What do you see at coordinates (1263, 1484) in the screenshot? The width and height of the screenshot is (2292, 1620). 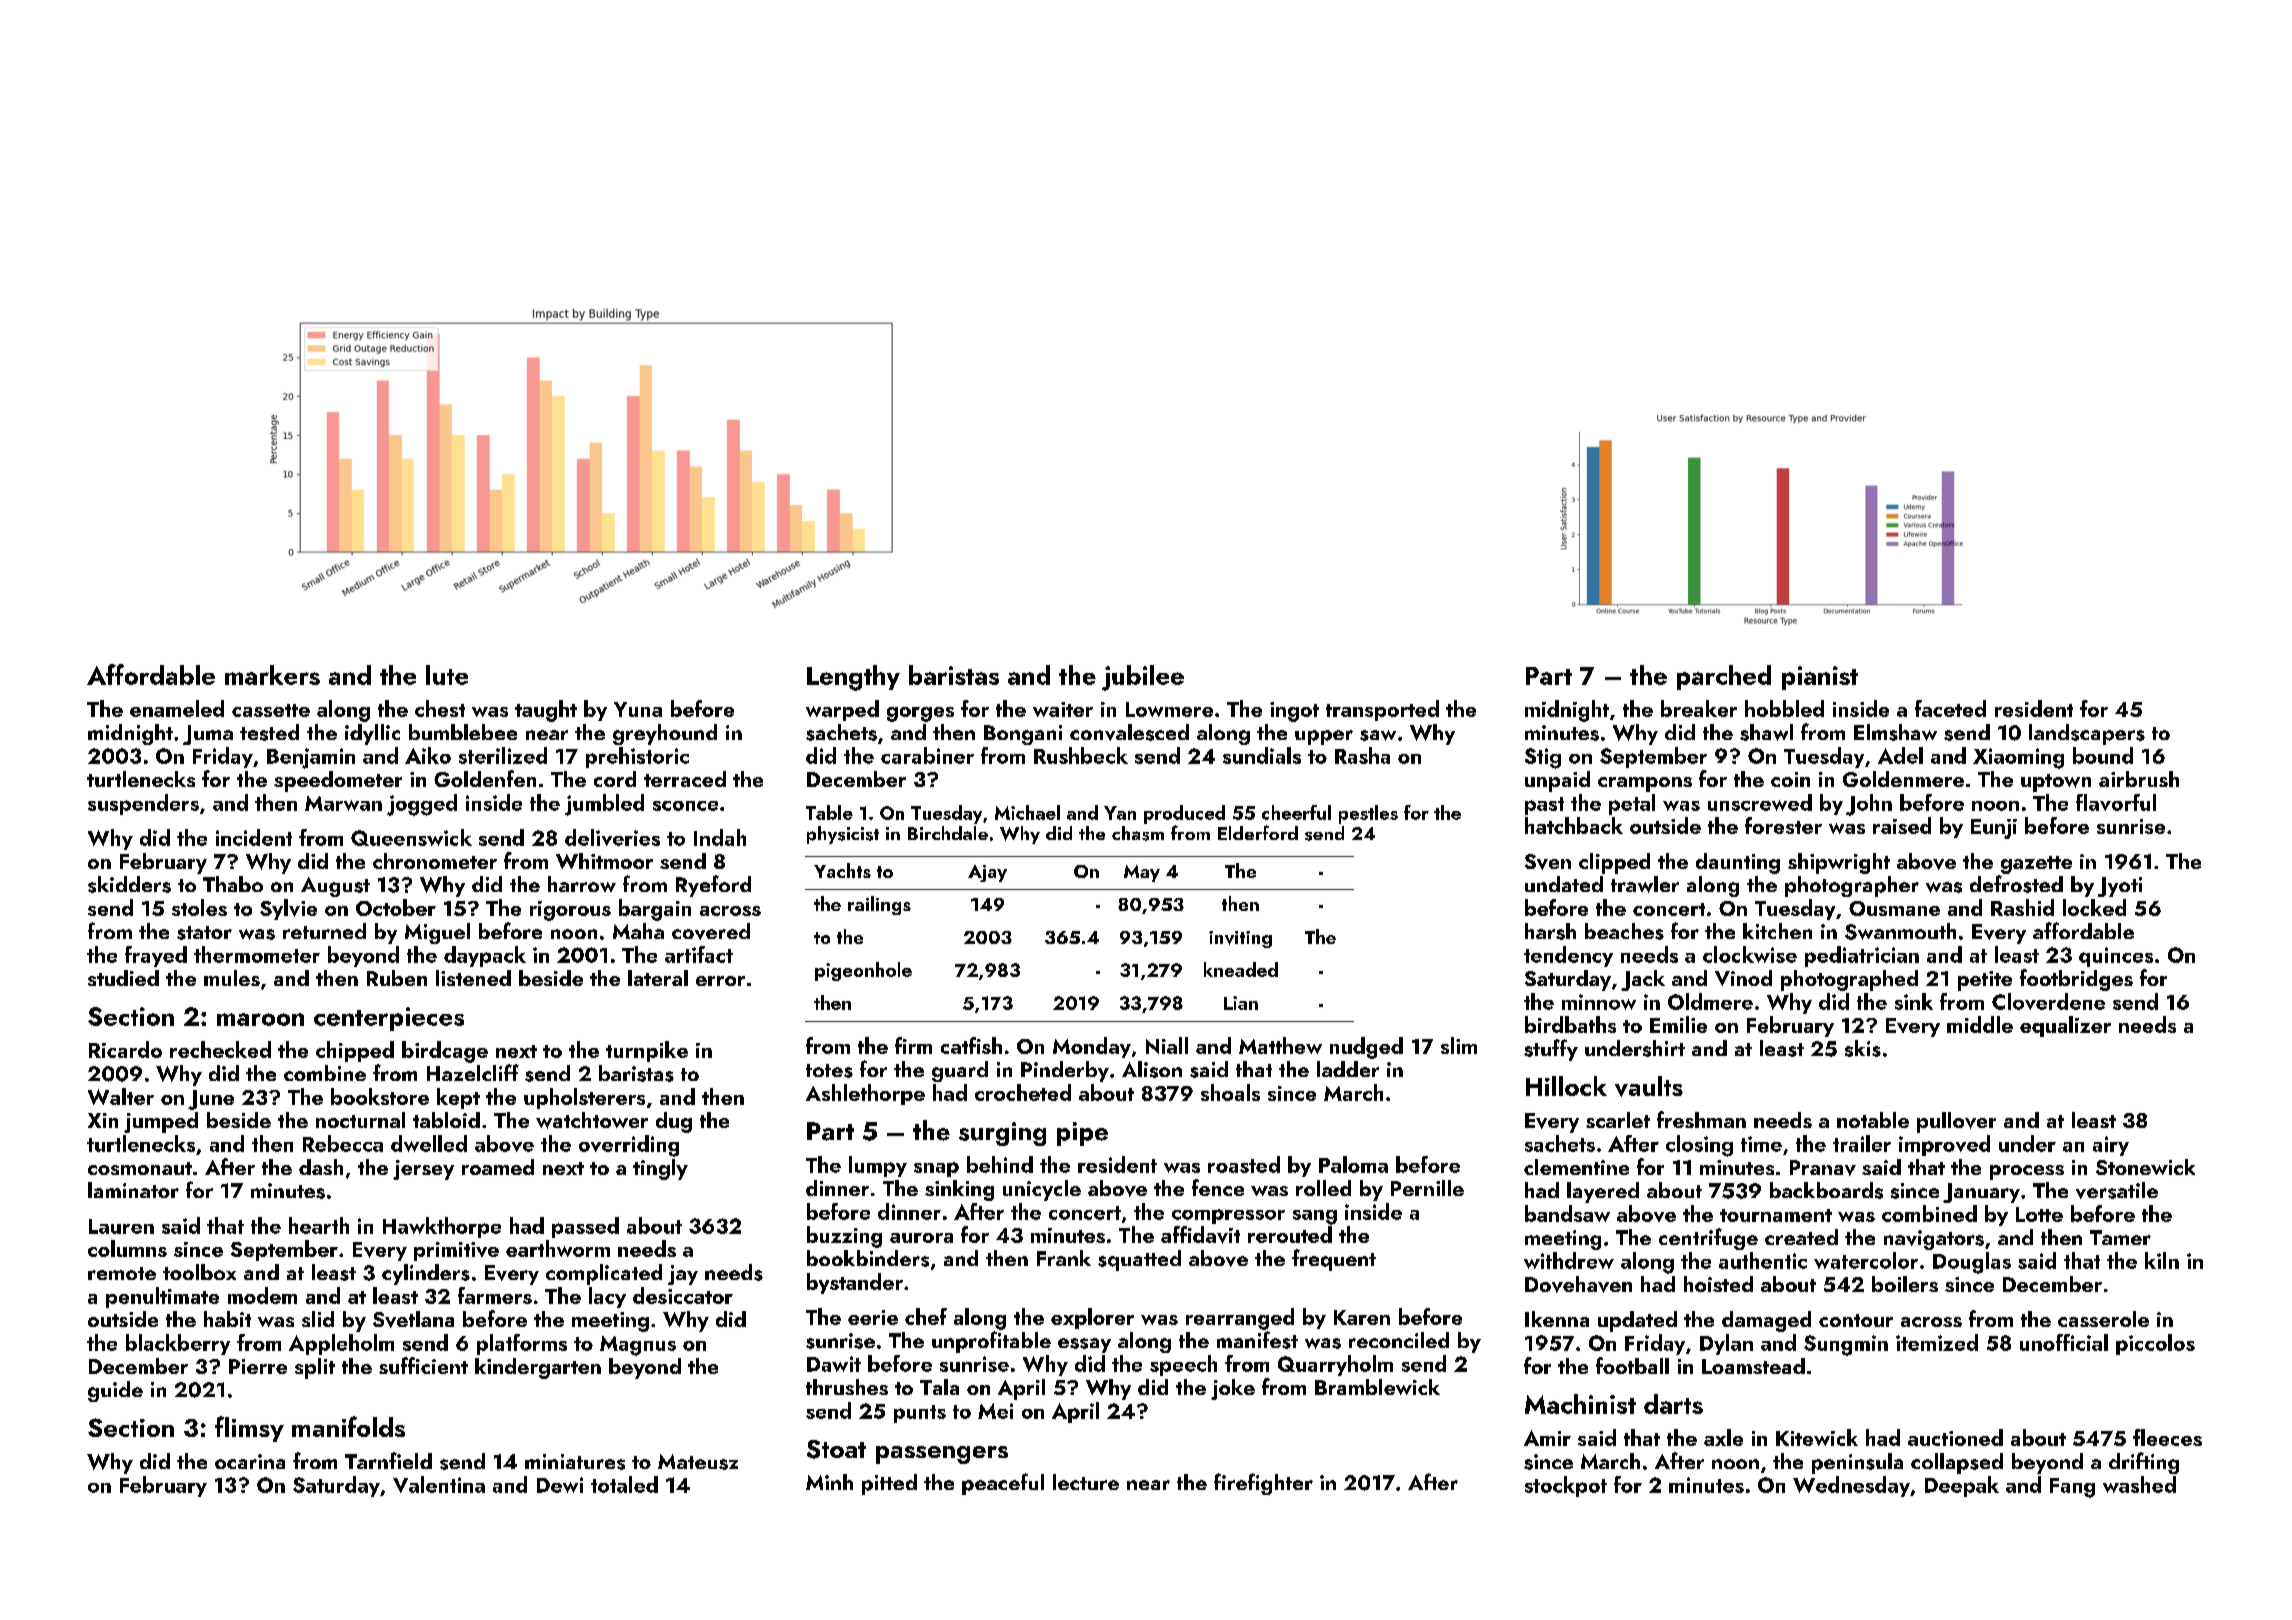 I see `firefighter` at bounding box center [1263, 1484].
